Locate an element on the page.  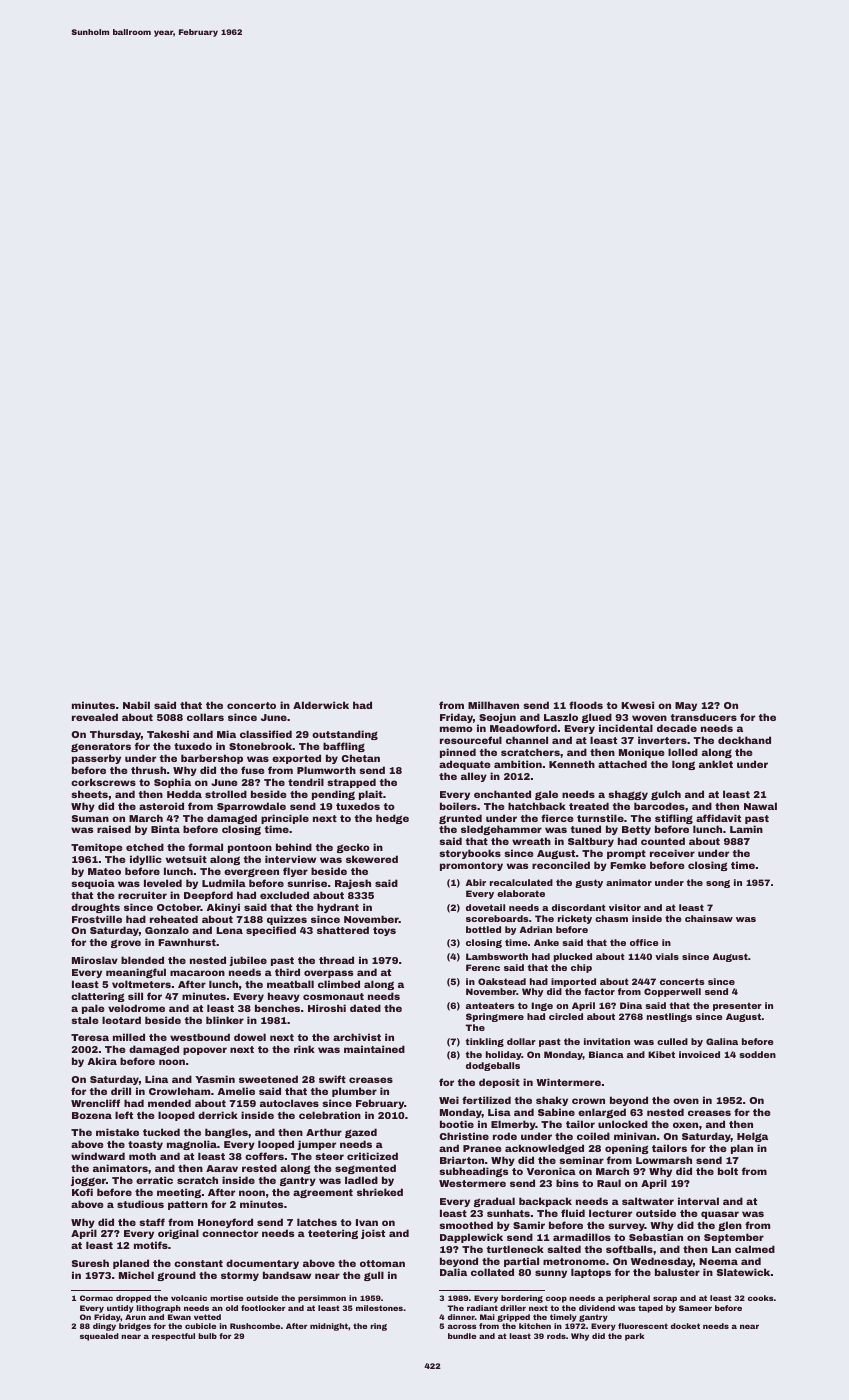
Suresh is located at coordinates (90, 1263).
